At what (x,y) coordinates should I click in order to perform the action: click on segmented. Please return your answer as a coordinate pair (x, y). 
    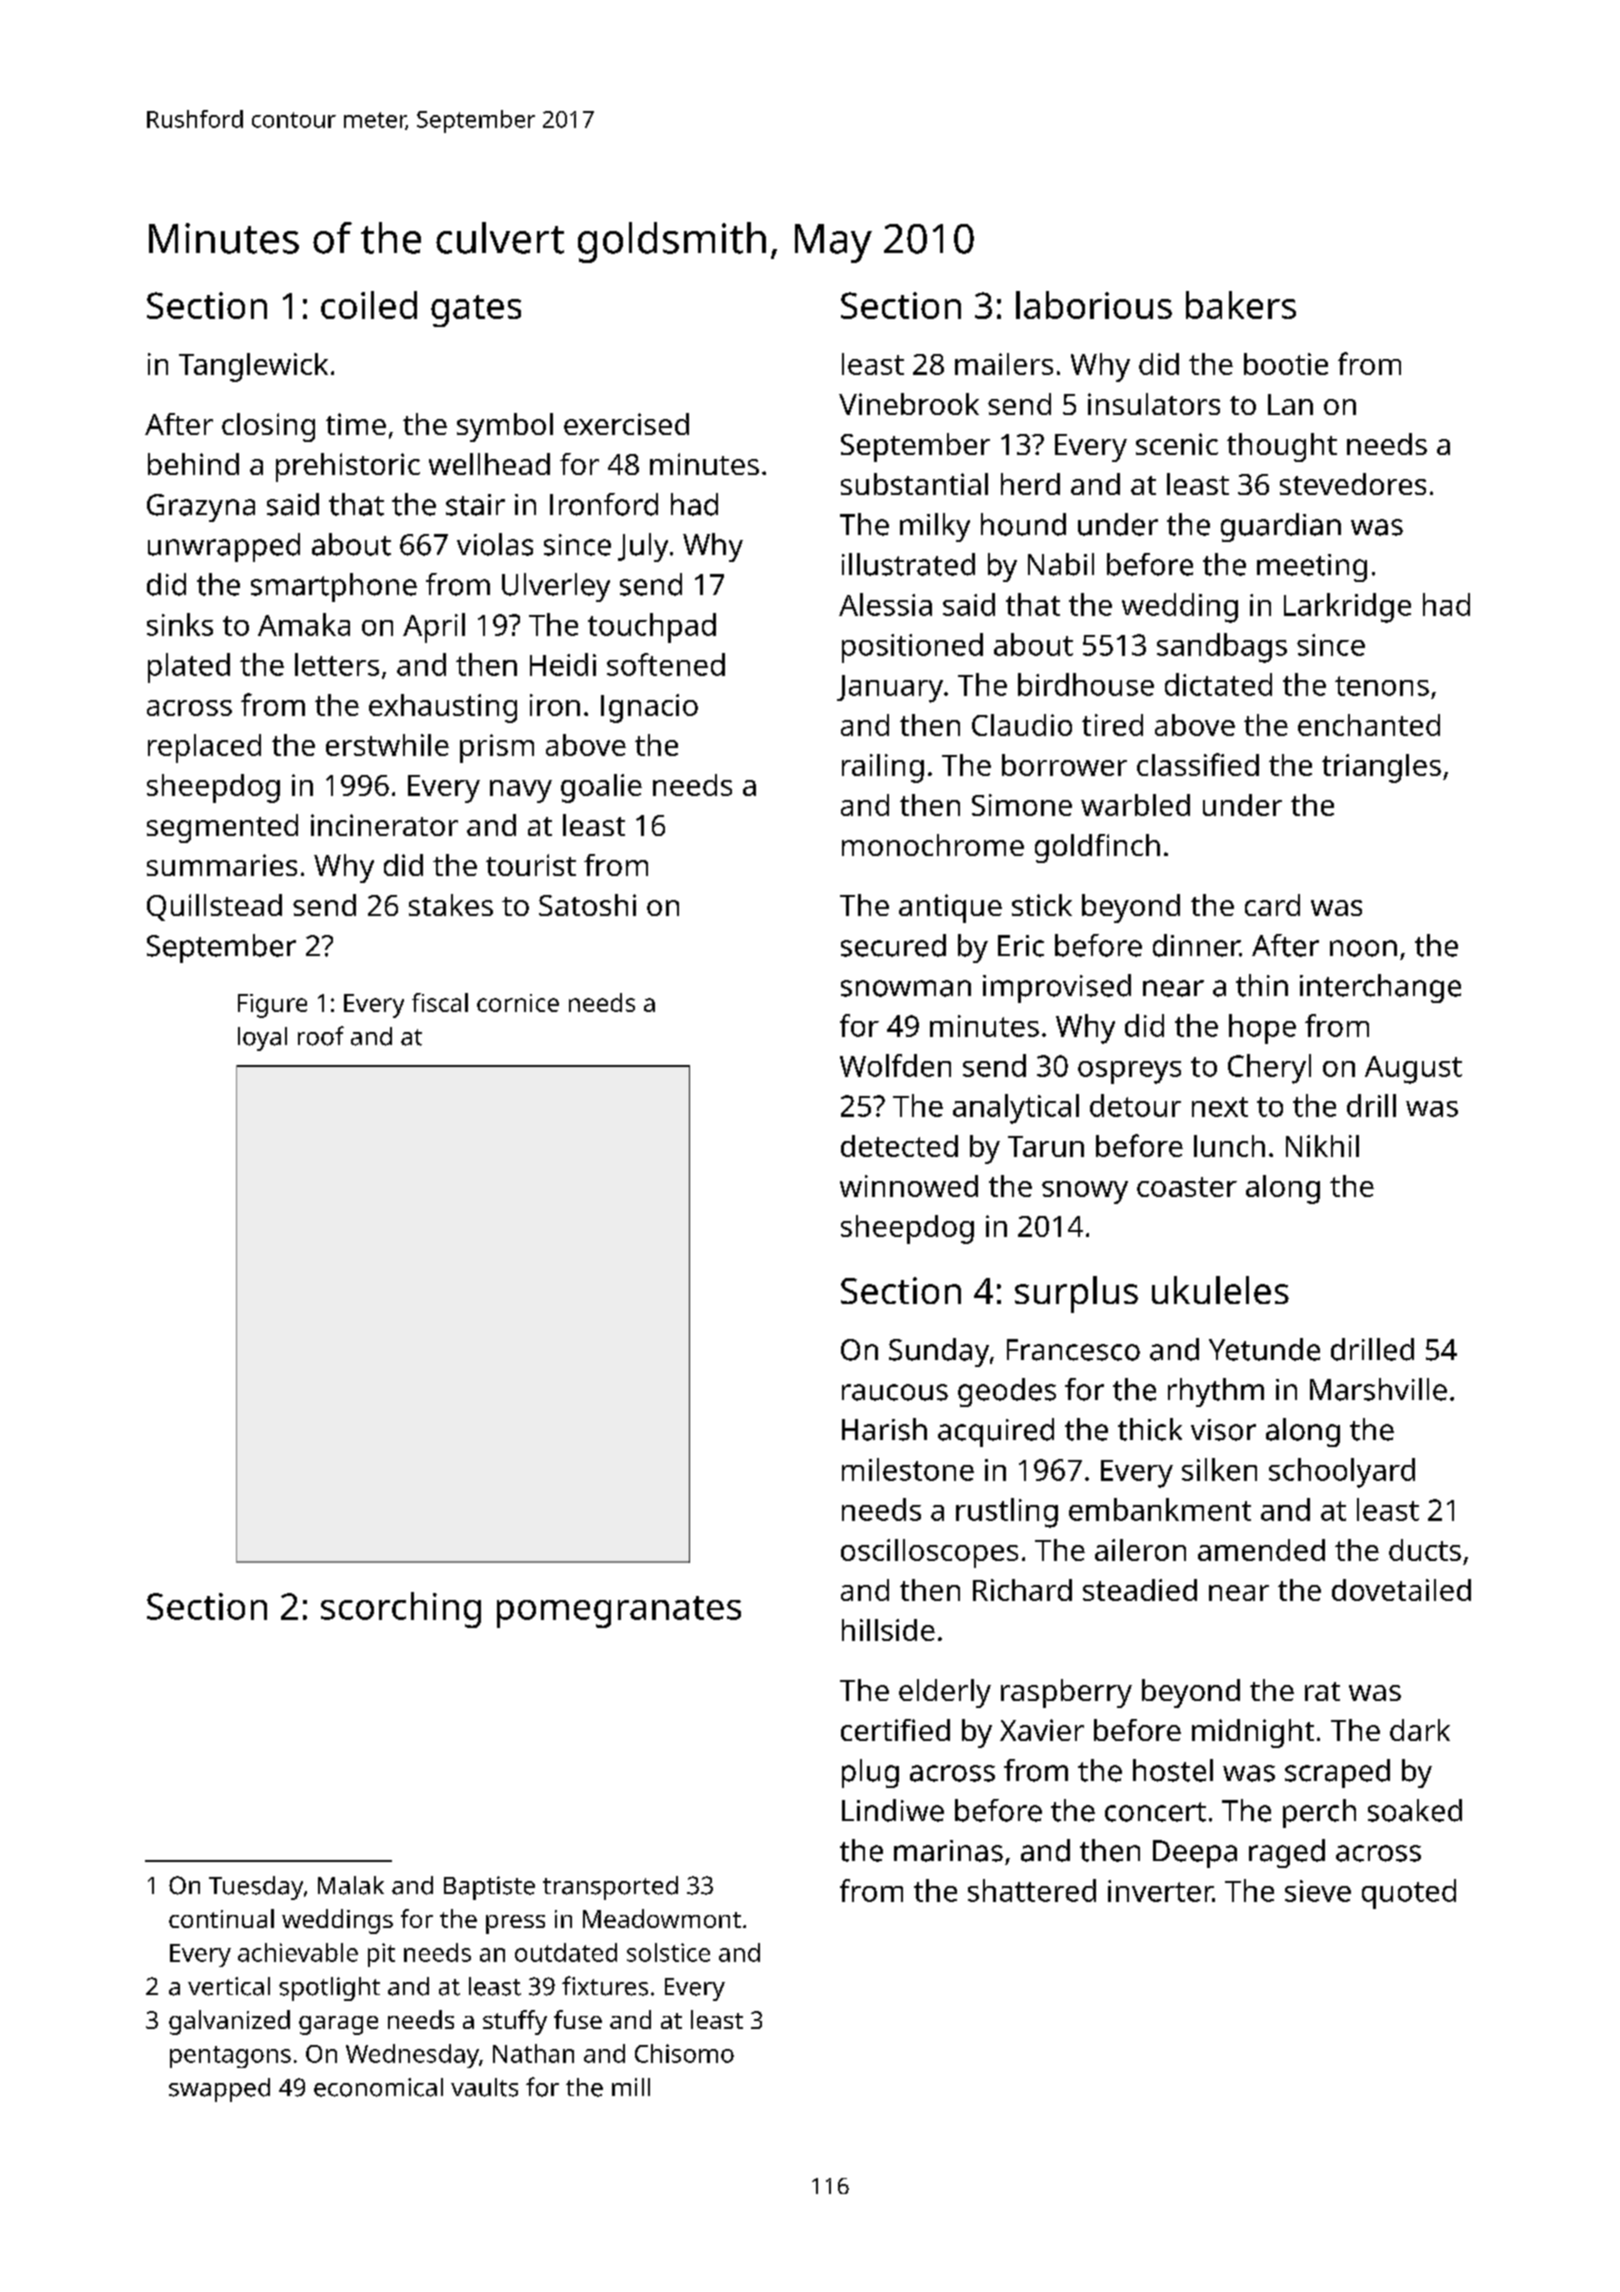
    Looking at the image, I should click on (222, 828).
